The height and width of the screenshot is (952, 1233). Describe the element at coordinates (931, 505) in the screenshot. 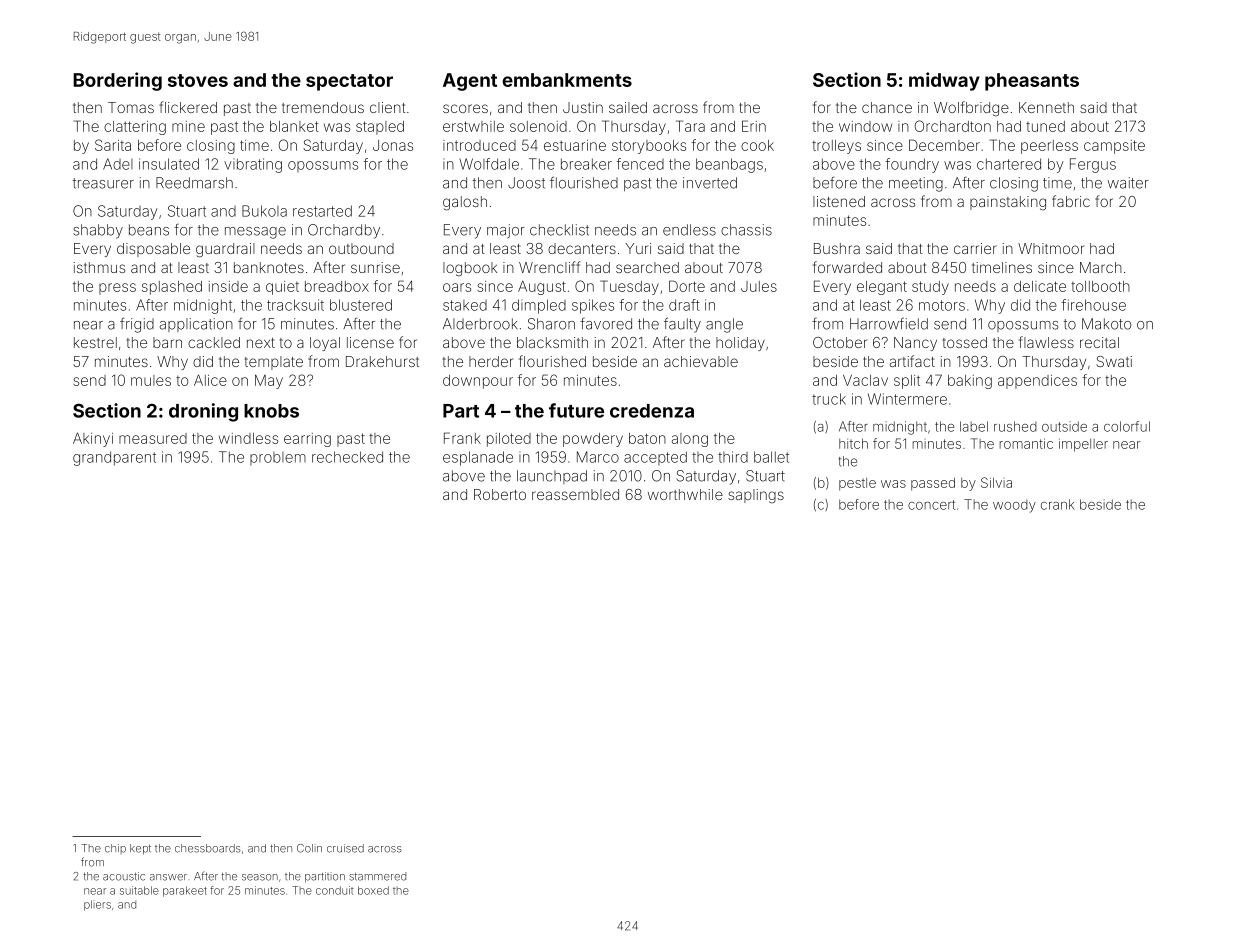

I see `concert` at that location.
